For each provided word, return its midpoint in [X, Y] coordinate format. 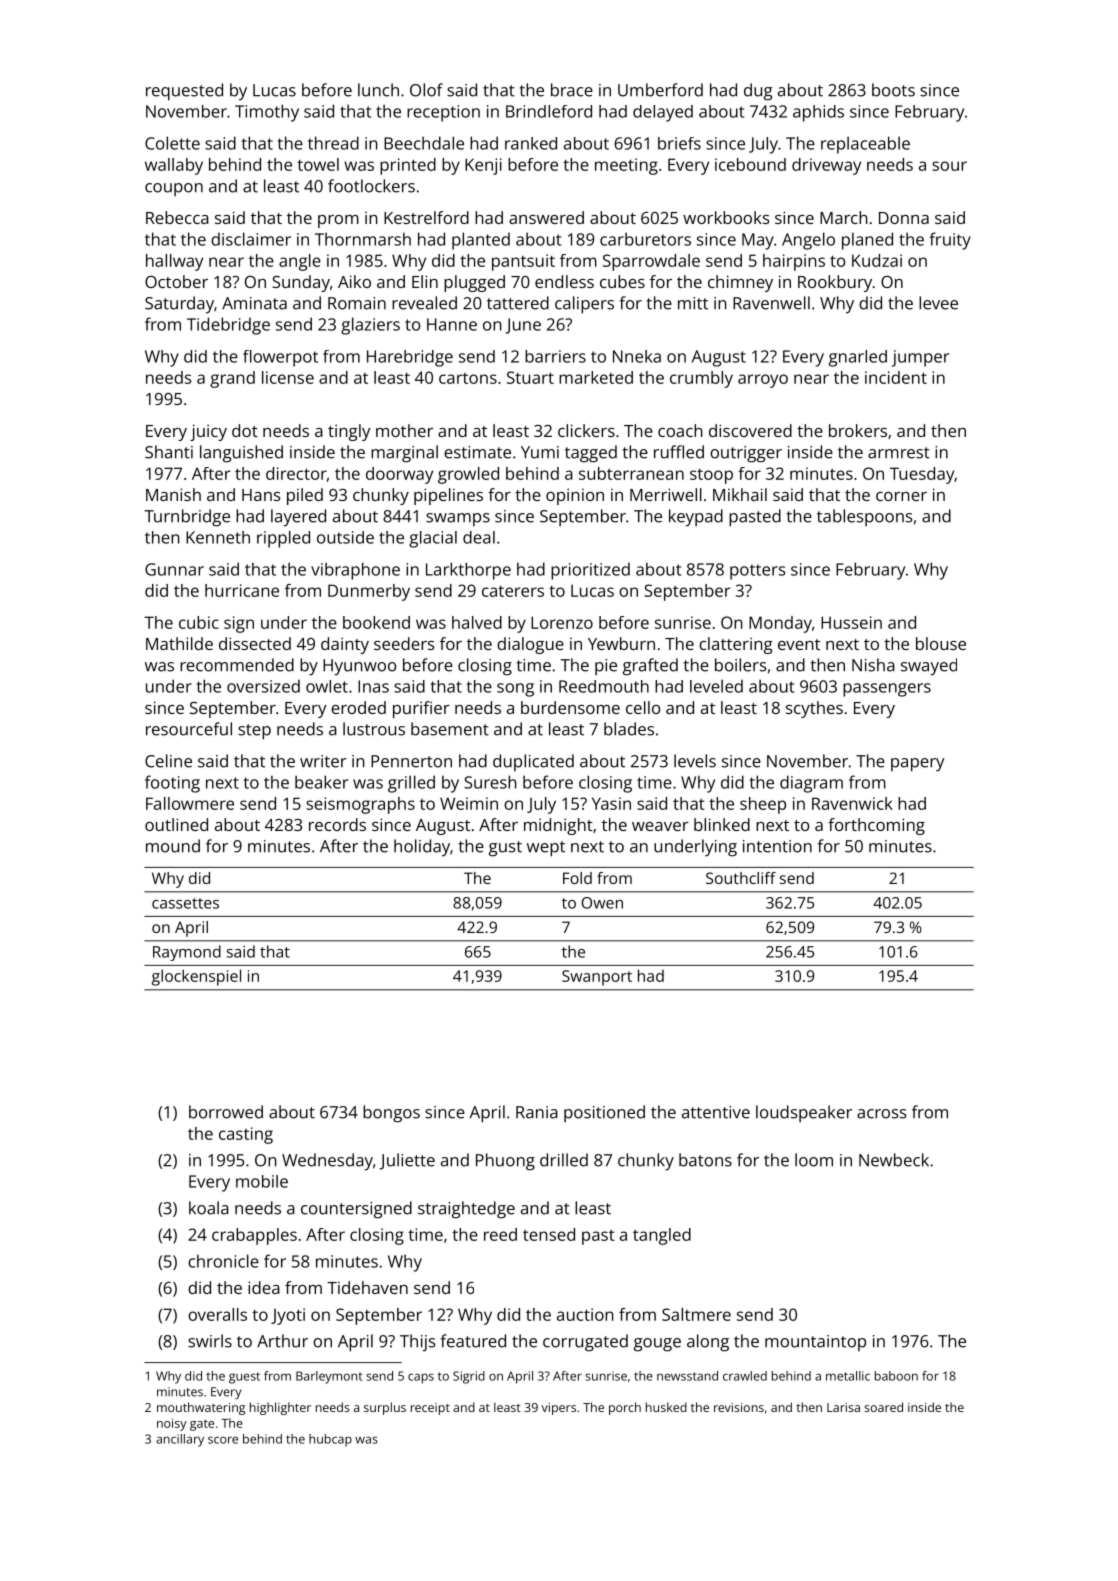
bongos [391, 1114]
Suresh [490, 782]
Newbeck [894, 1160]
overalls [217, 1314]
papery [918, 765]
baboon [896, 1376]
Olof [426, 90]
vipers [558, 1409]
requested [184, 92]
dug [758, 92]
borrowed [226, 1112]
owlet [327, 686]
